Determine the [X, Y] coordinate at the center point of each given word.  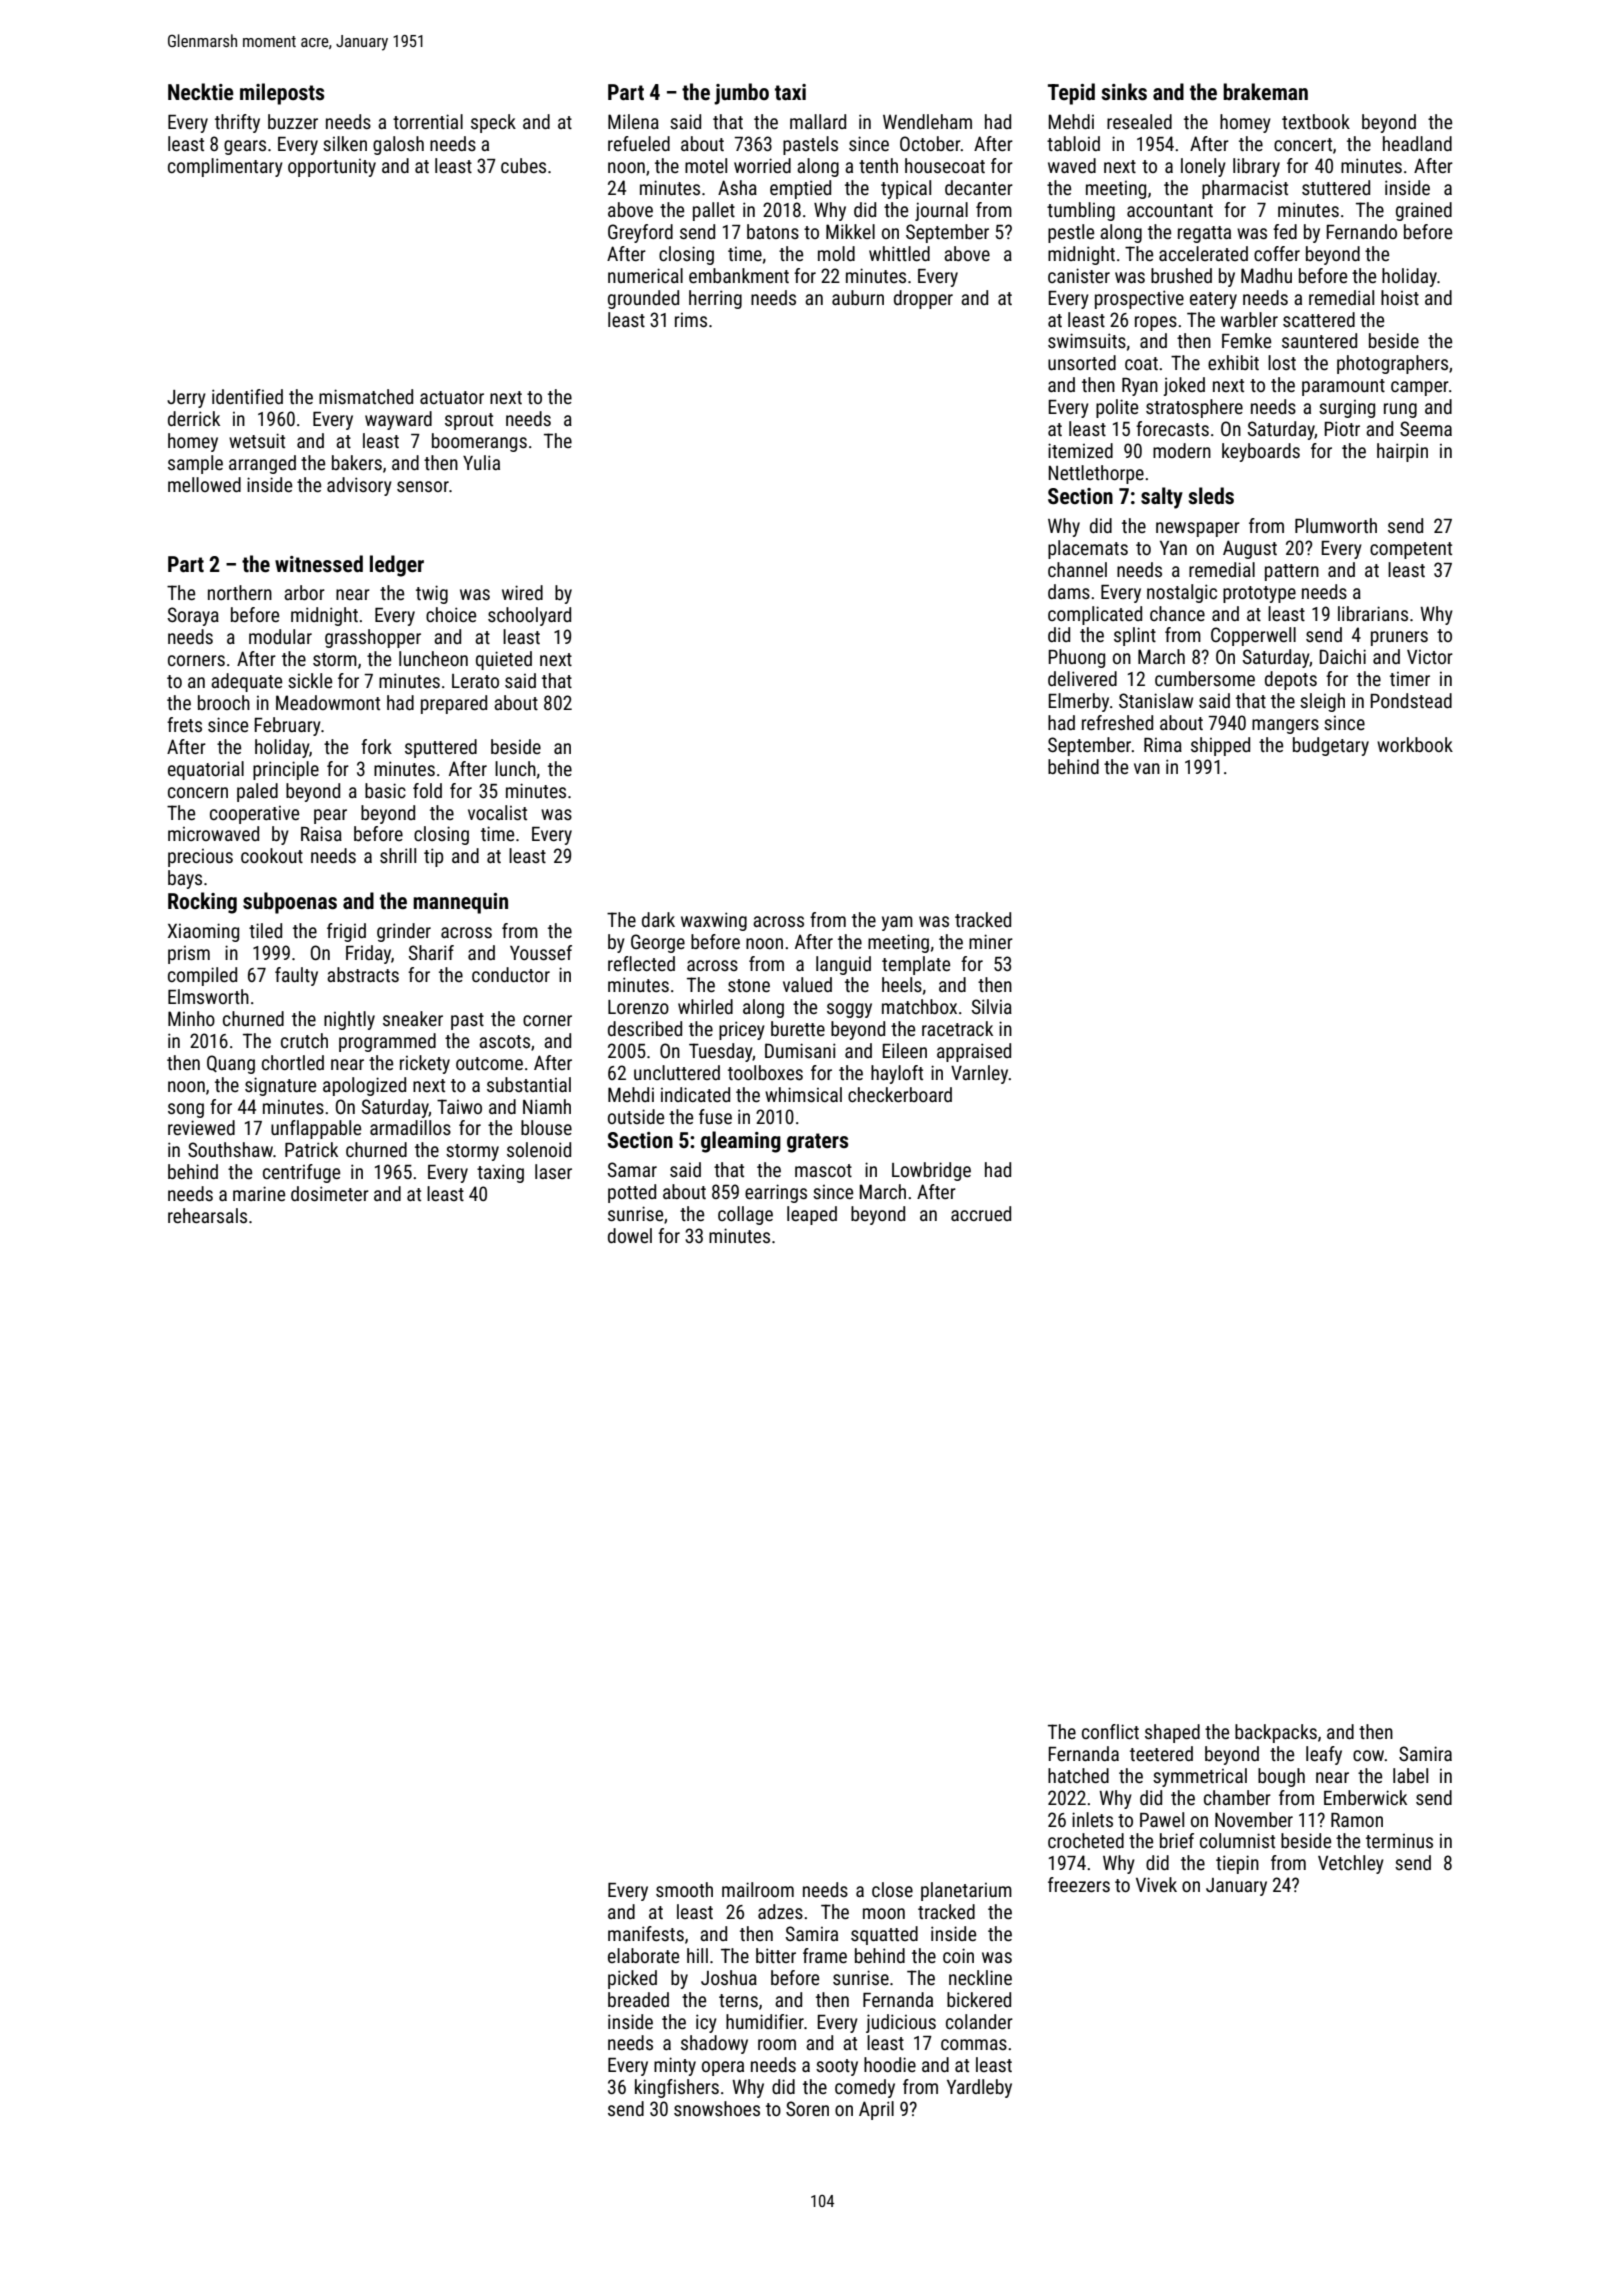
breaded [638, 1999]
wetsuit [257, 440]
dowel [630, 1235]
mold [836, 253]
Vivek [1156, 1884]
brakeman [1265, 91]
